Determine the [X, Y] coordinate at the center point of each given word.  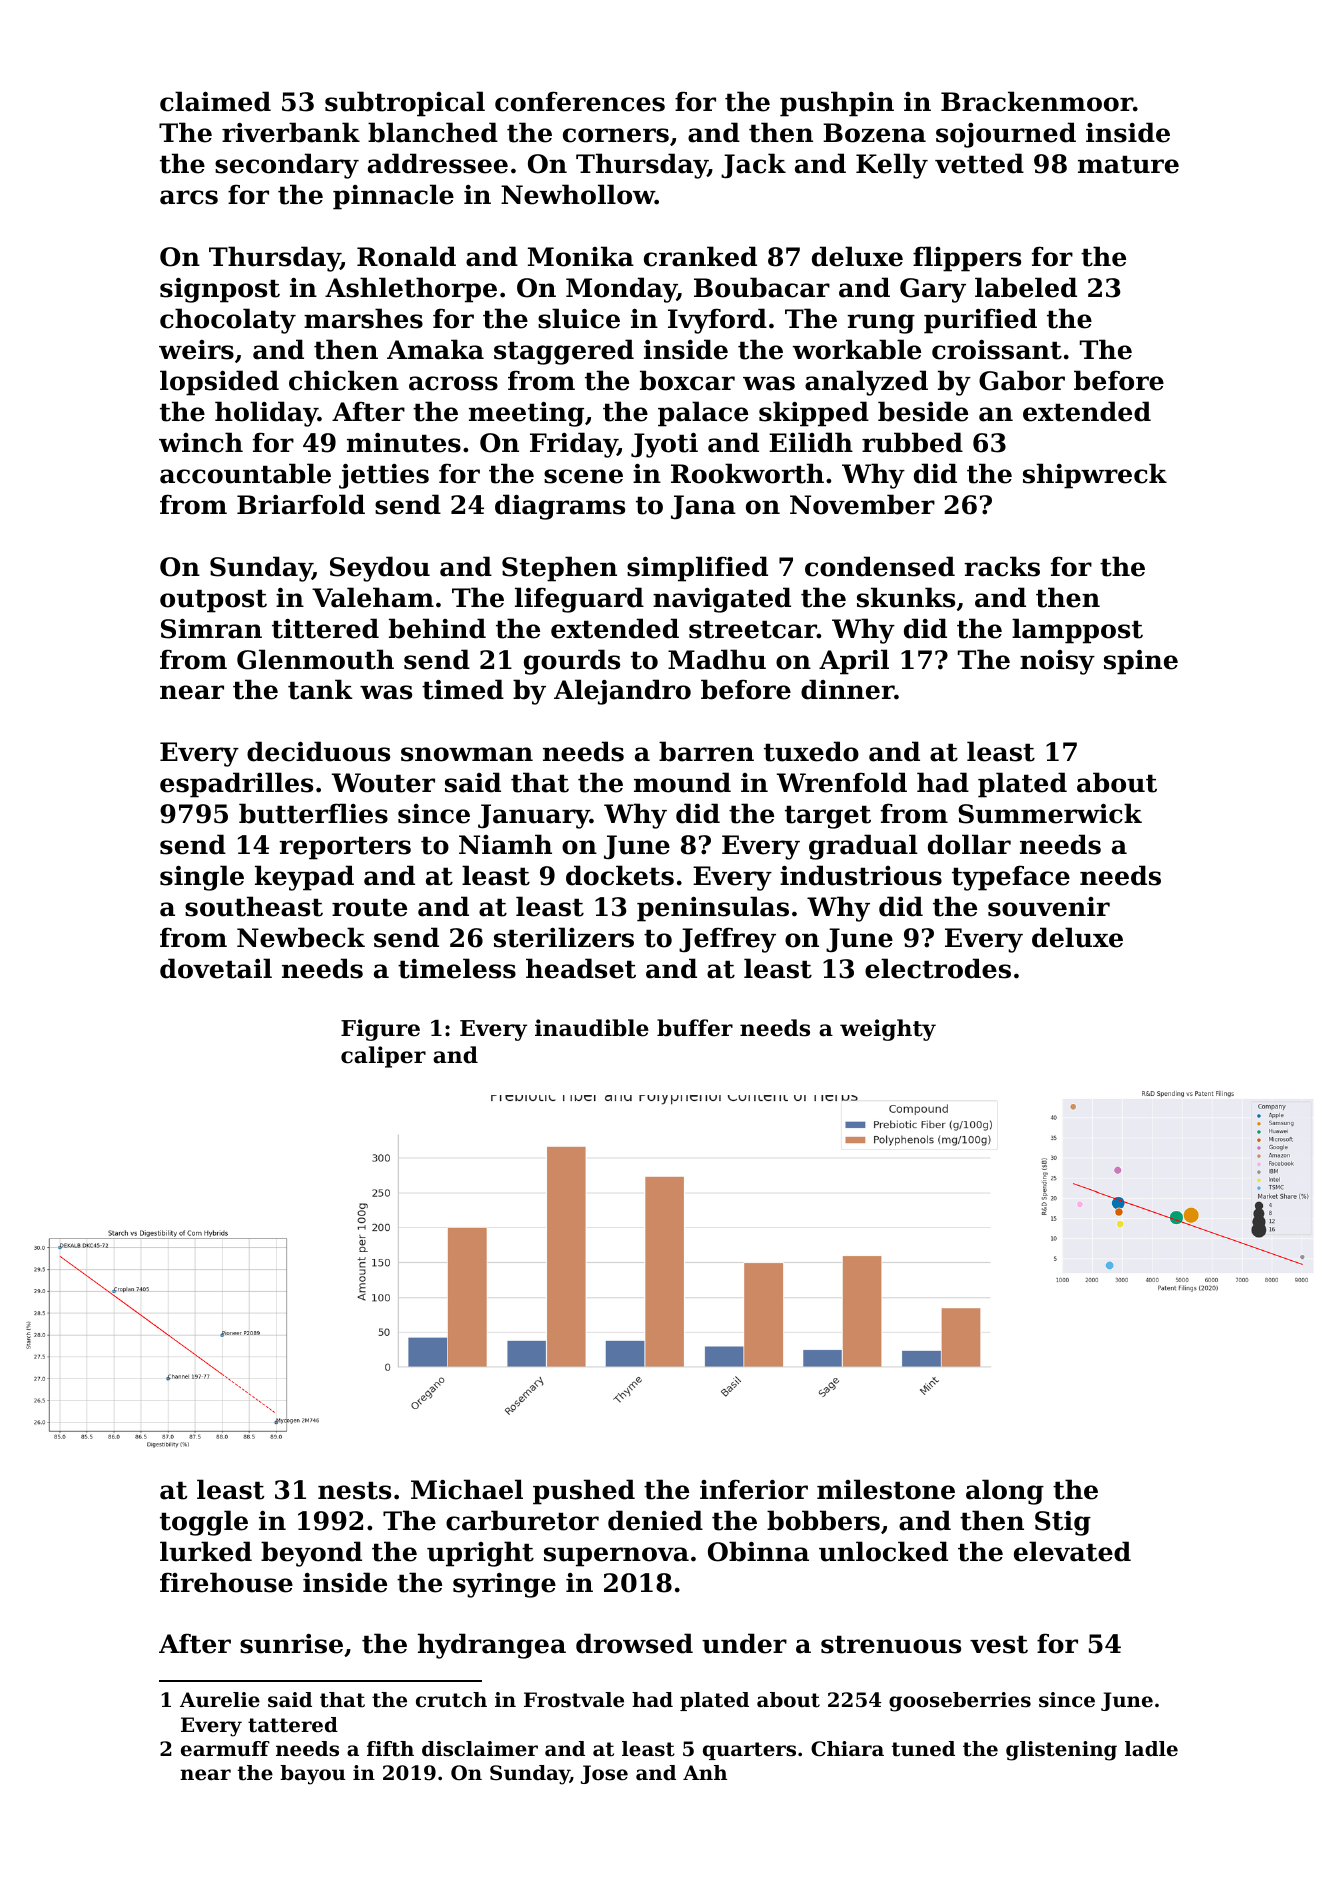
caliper [383, 1057]
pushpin [837, 104]
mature [1128, 164]
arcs [189, 197]
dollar [969, 844]
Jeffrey [727, 940]
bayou [312, 1775]
